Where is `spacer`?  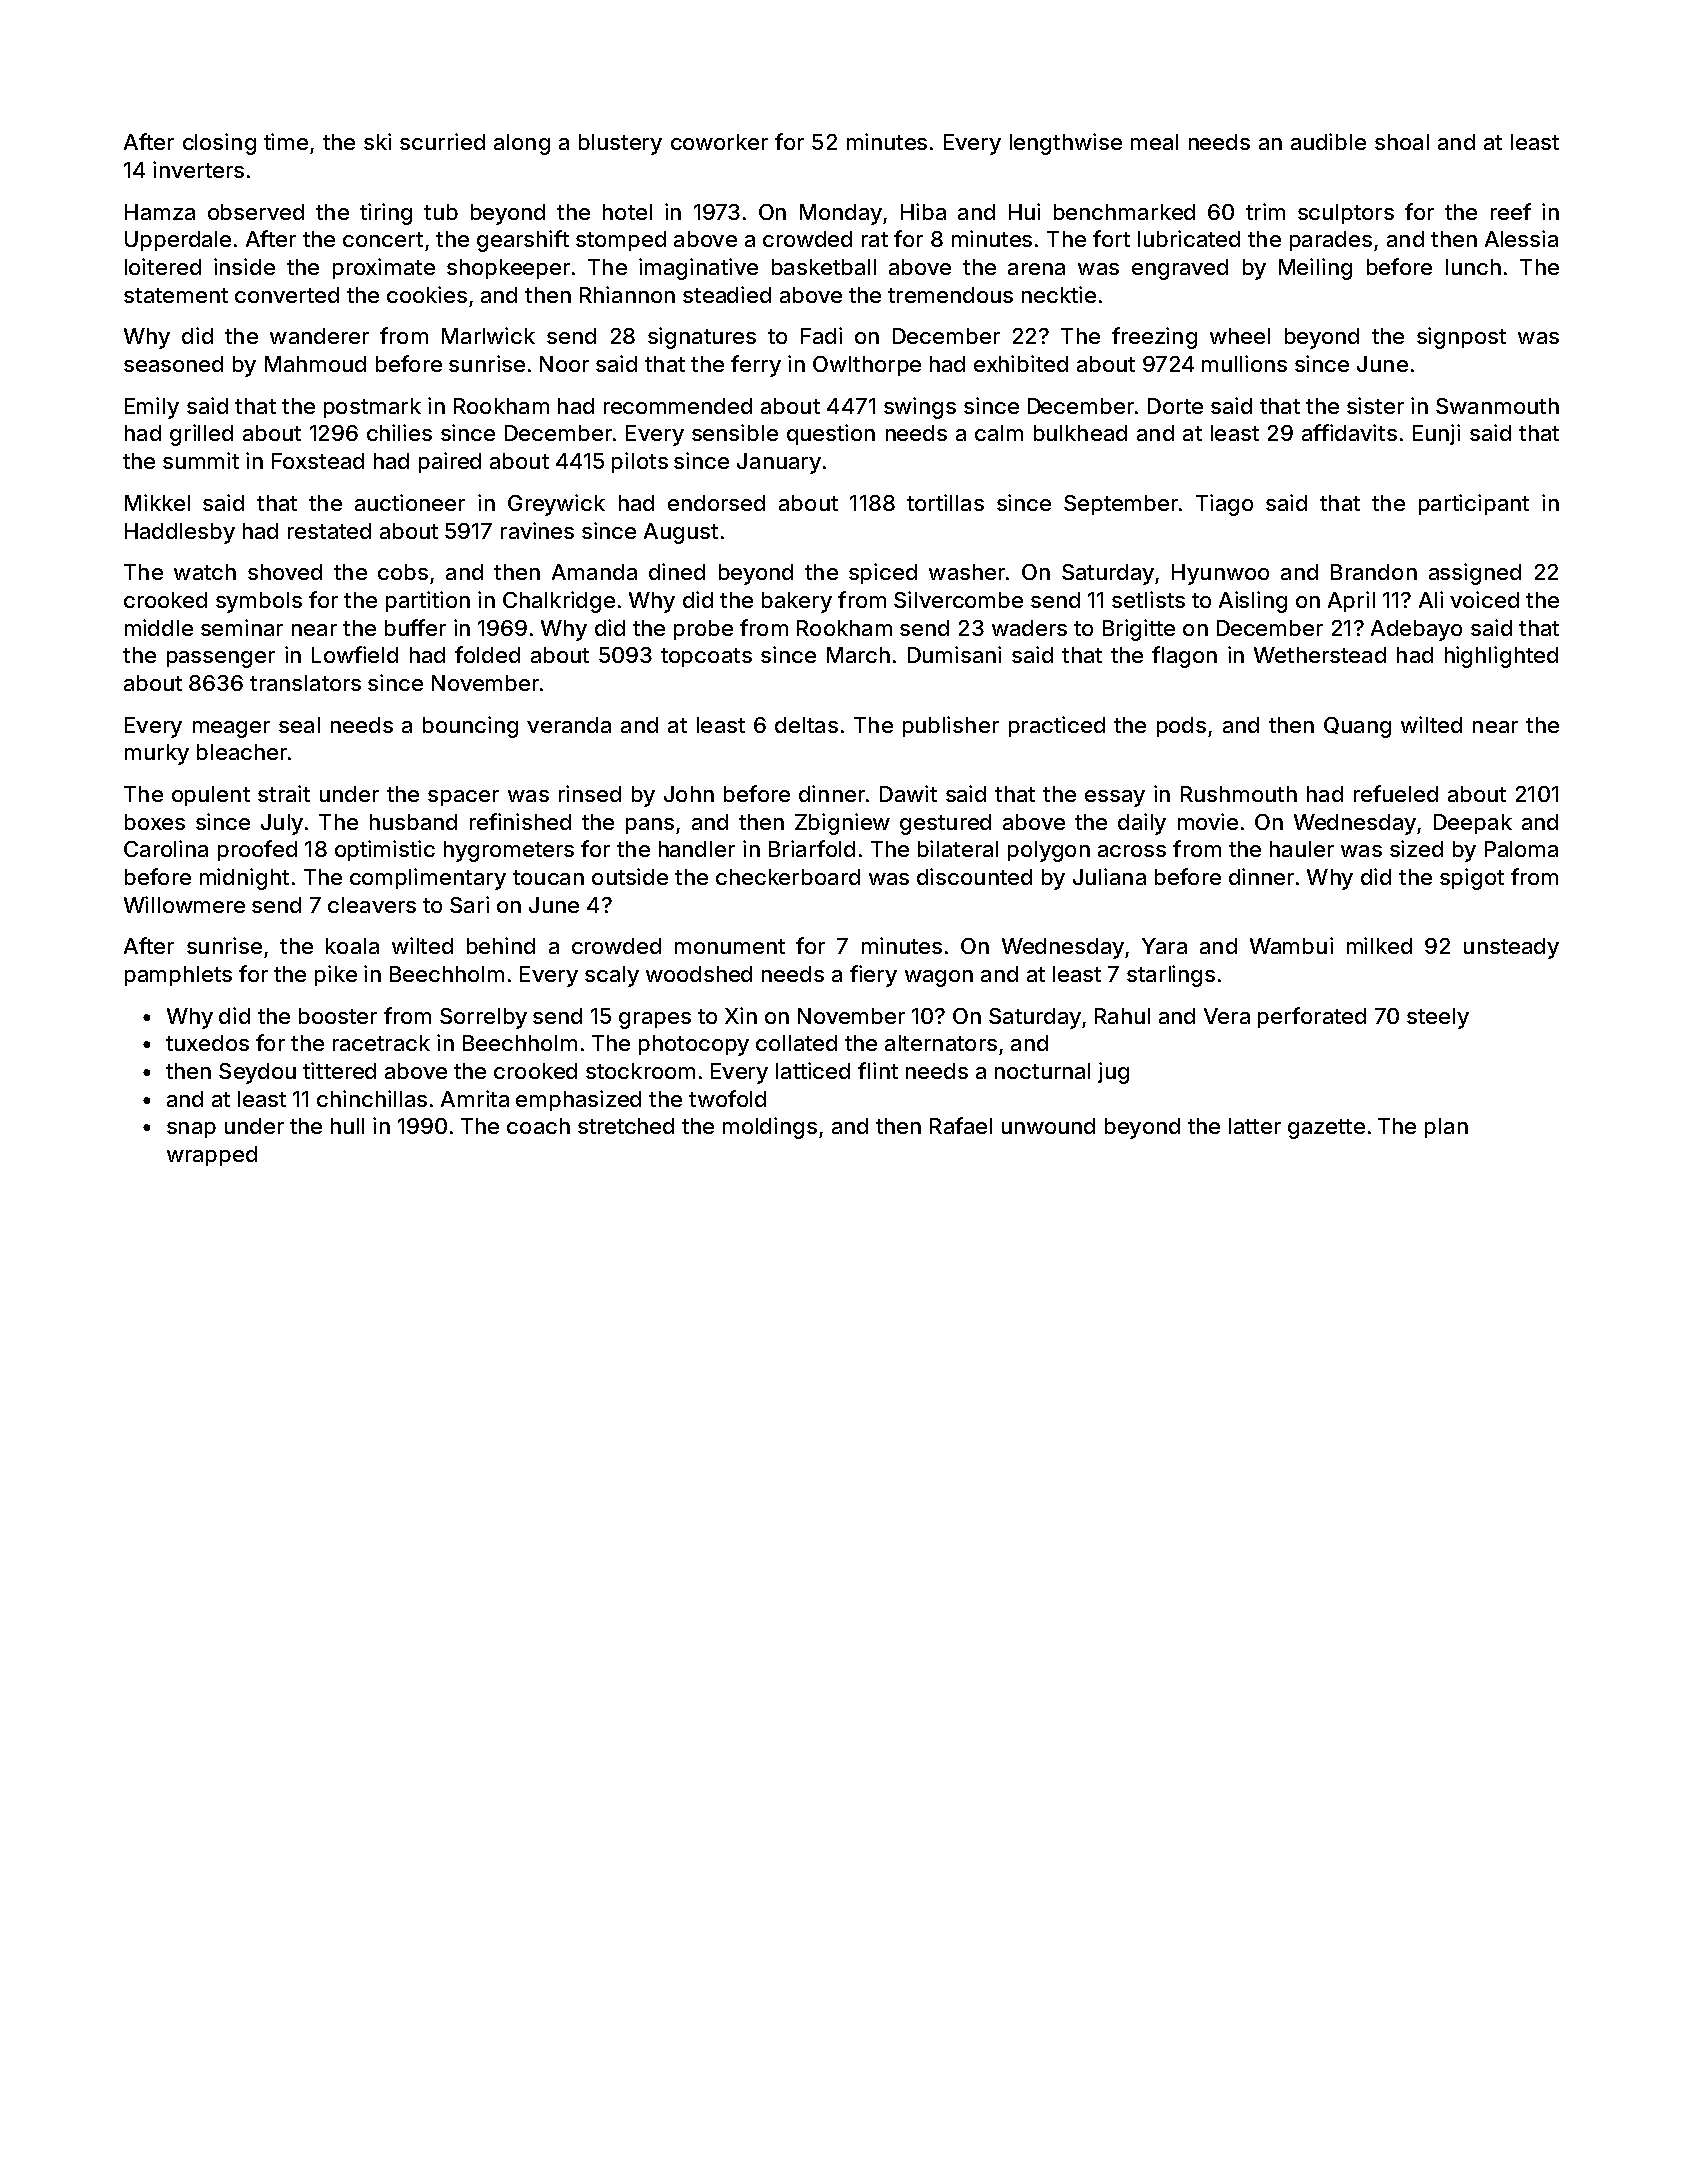 spacer is located at coordinates (463, 798).
